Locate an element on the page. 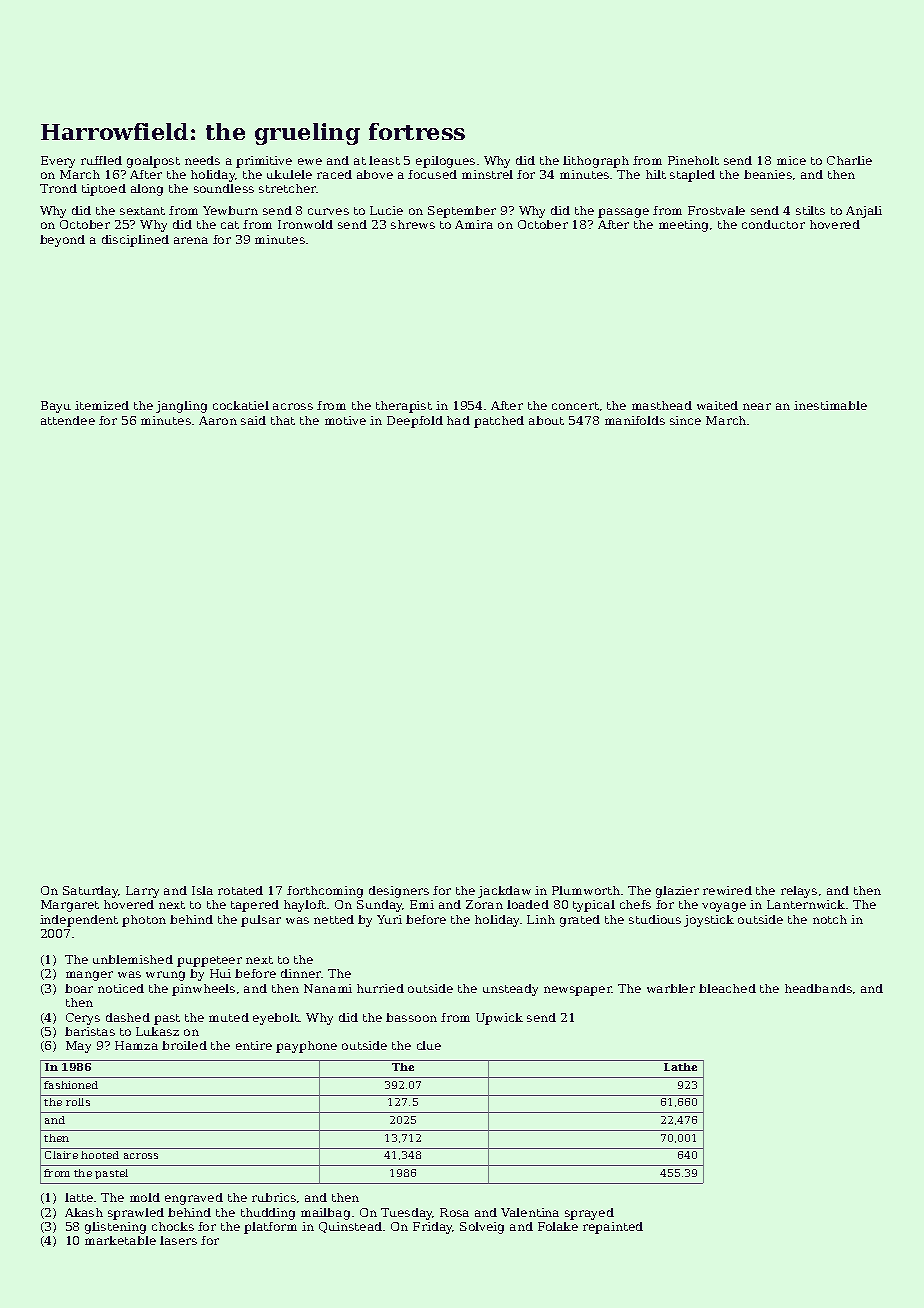  Akash is located at coordinates (84, 1212).
